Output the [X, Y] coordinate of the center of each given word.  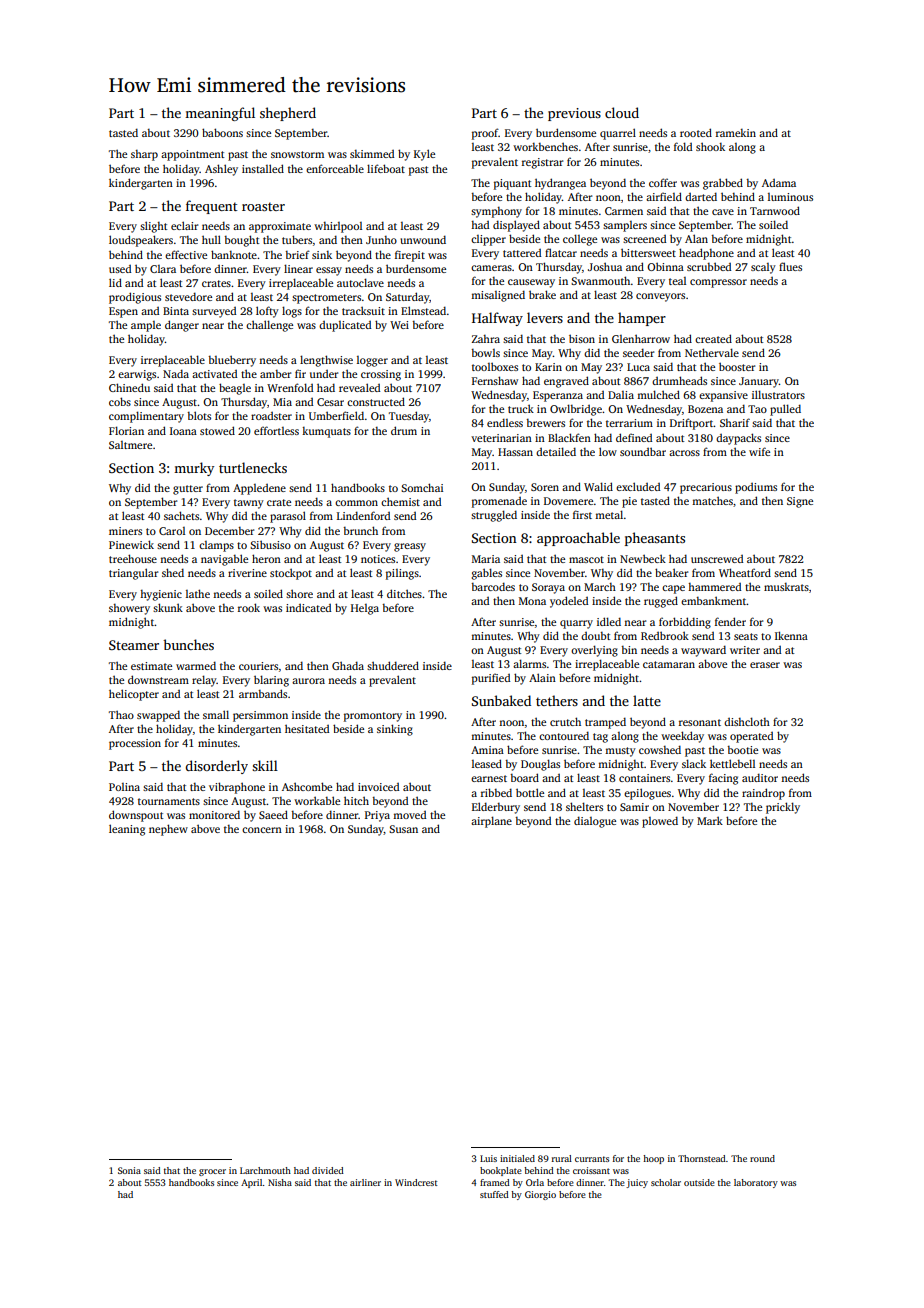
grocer [212, 1172]
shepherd [288, 114]
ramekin [736, 132]
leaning [127, 830]
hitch [356, 800]
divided [328, 1170]
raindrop [763, 794]
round [762, 1158]
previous [574, 114]
